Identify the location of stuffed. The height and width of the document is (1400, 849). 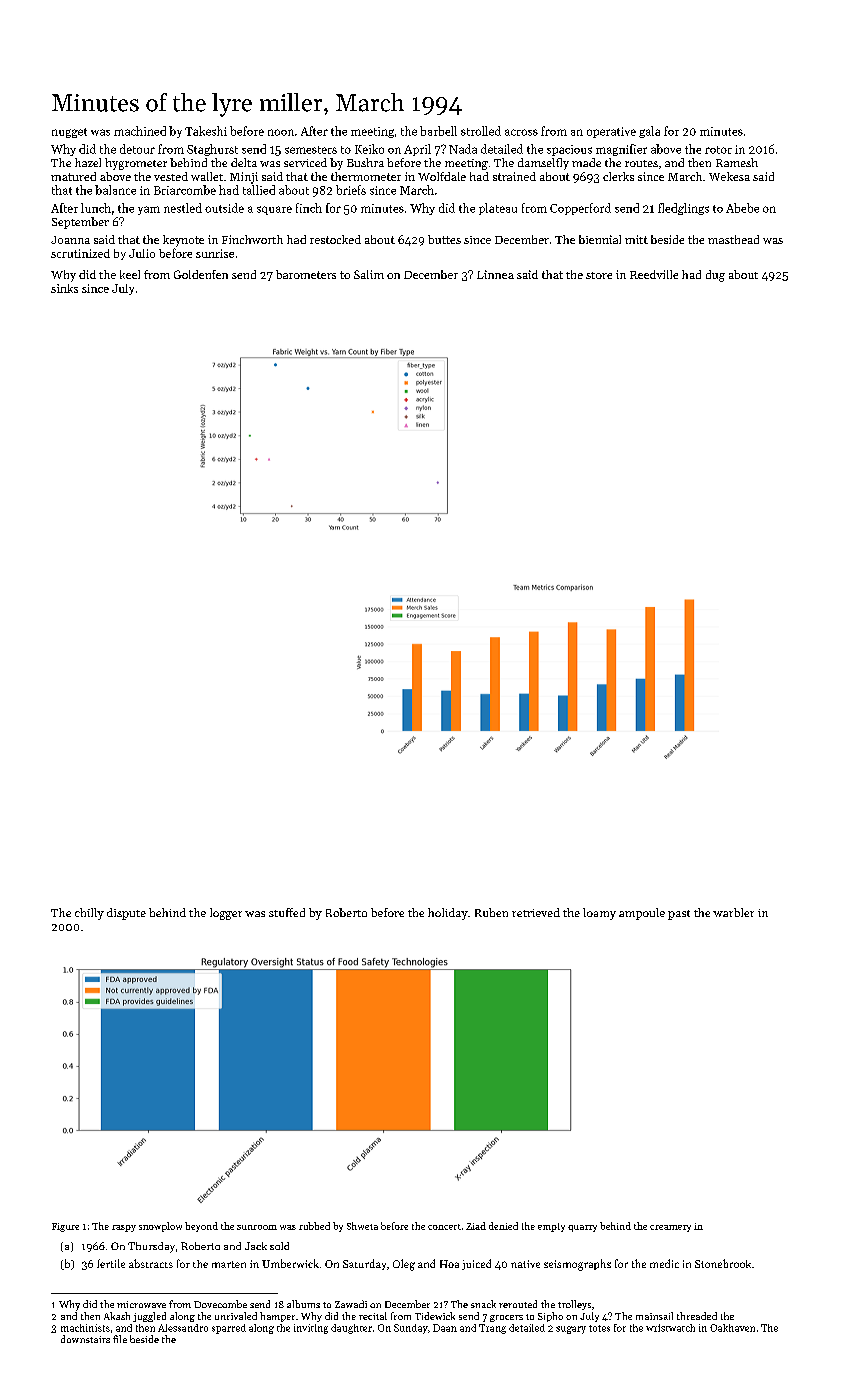
(287, 912).
